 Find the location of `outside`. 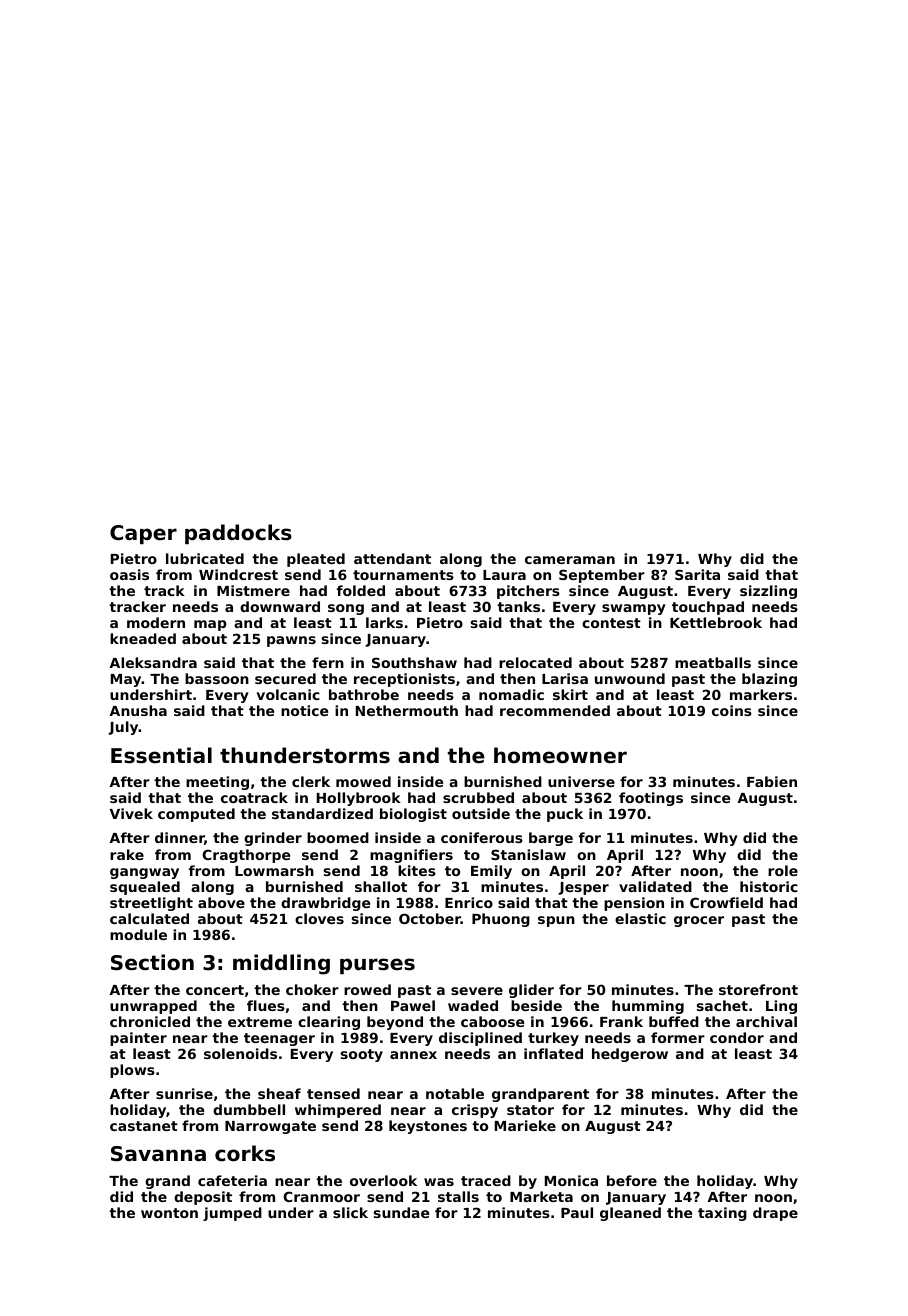

outside is located at coordinates (481, 813).
